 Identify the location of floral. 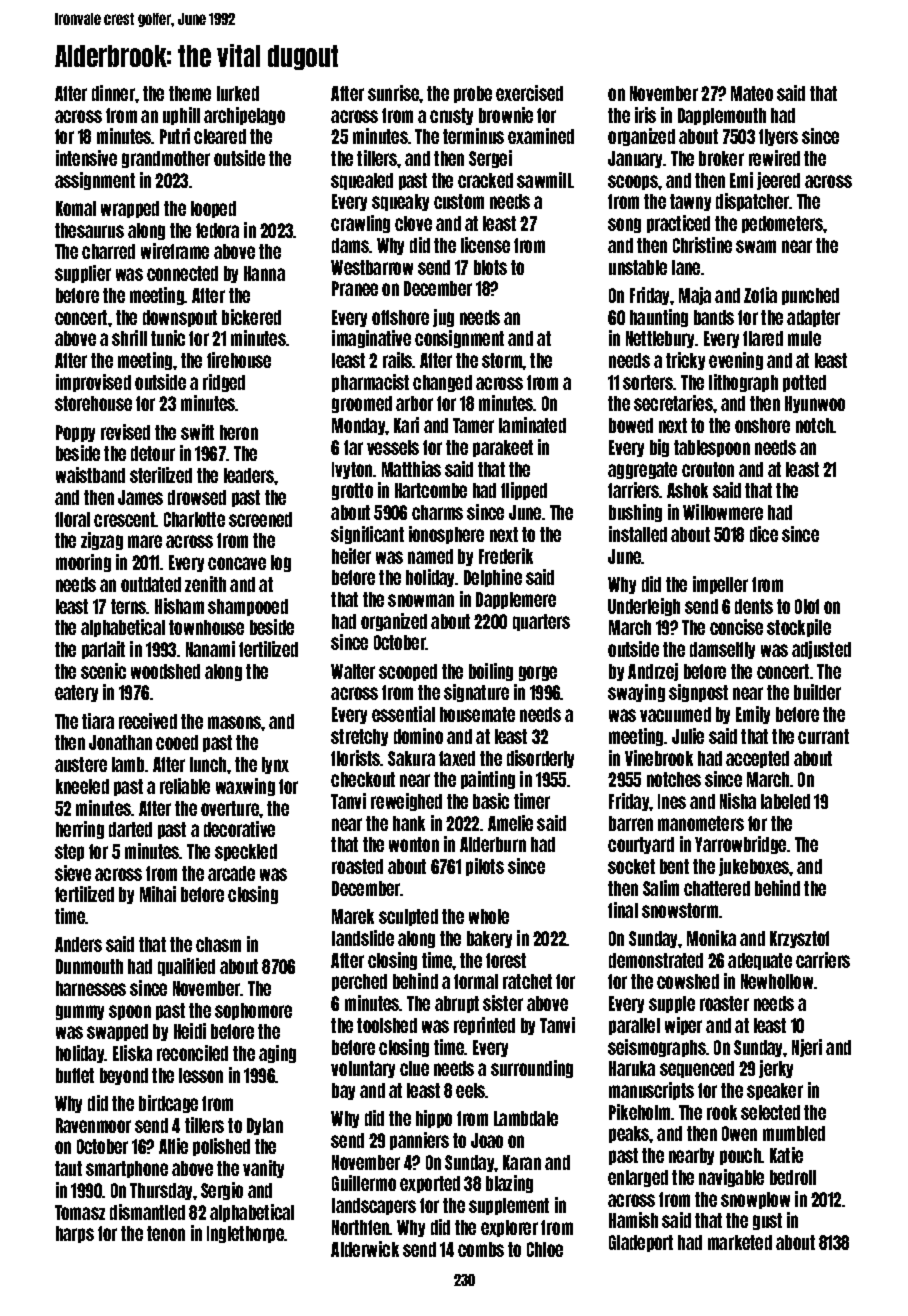
(72, 519).
